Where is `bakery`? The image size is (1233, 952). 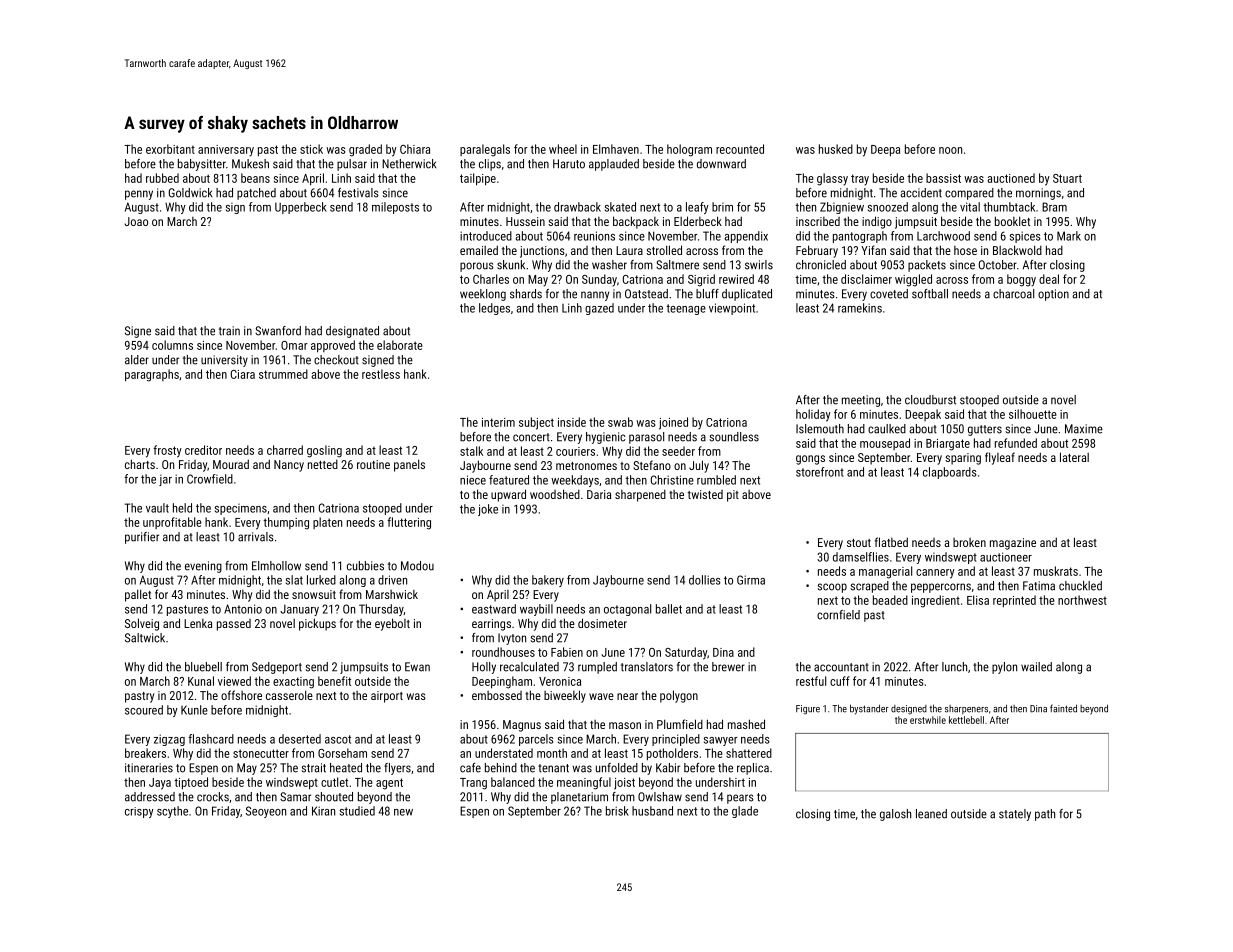 bakery is located at coordinates (548, 581).
